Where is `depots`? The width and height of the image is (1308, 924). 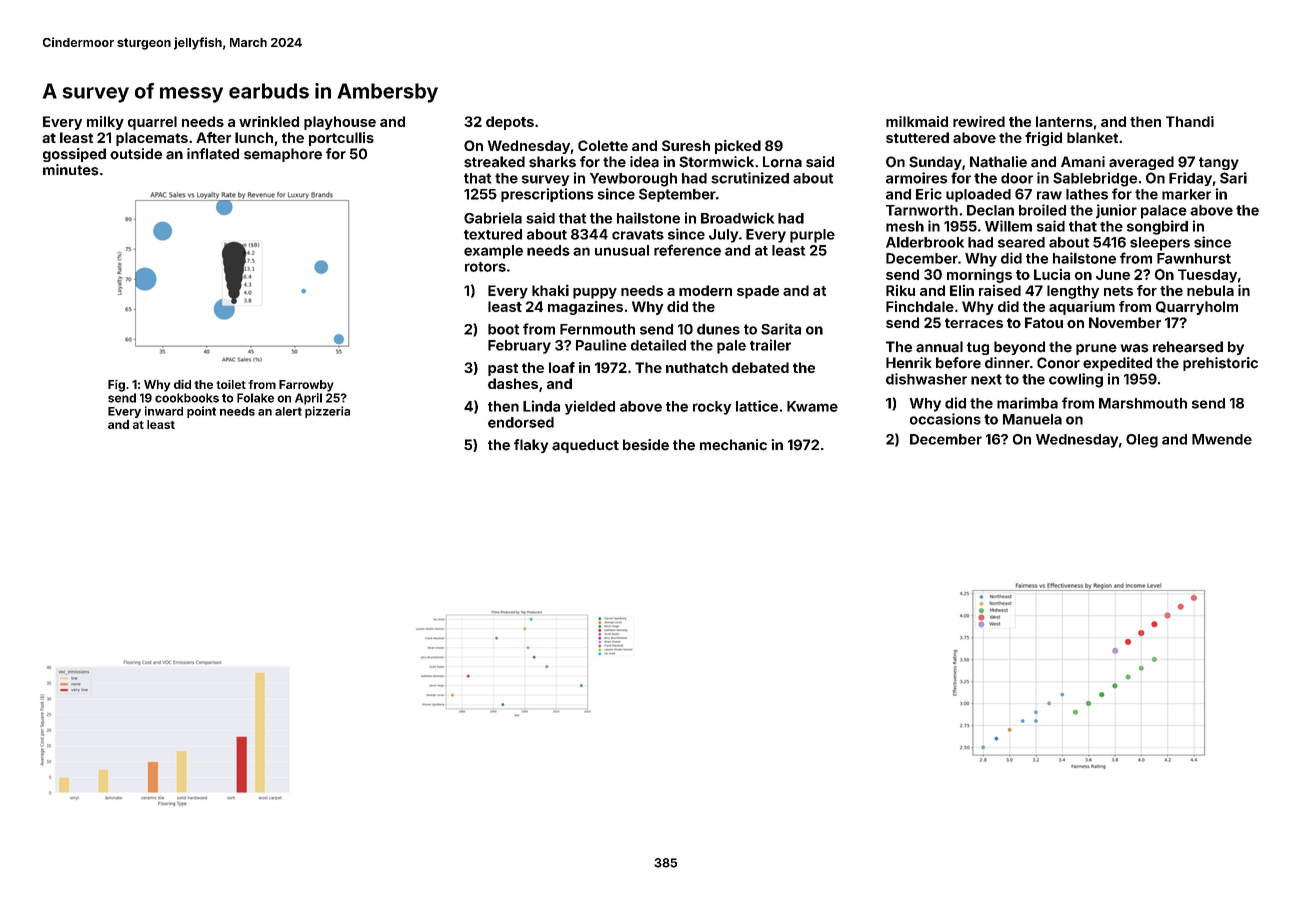
depots is located at coordinates (510, 123).
